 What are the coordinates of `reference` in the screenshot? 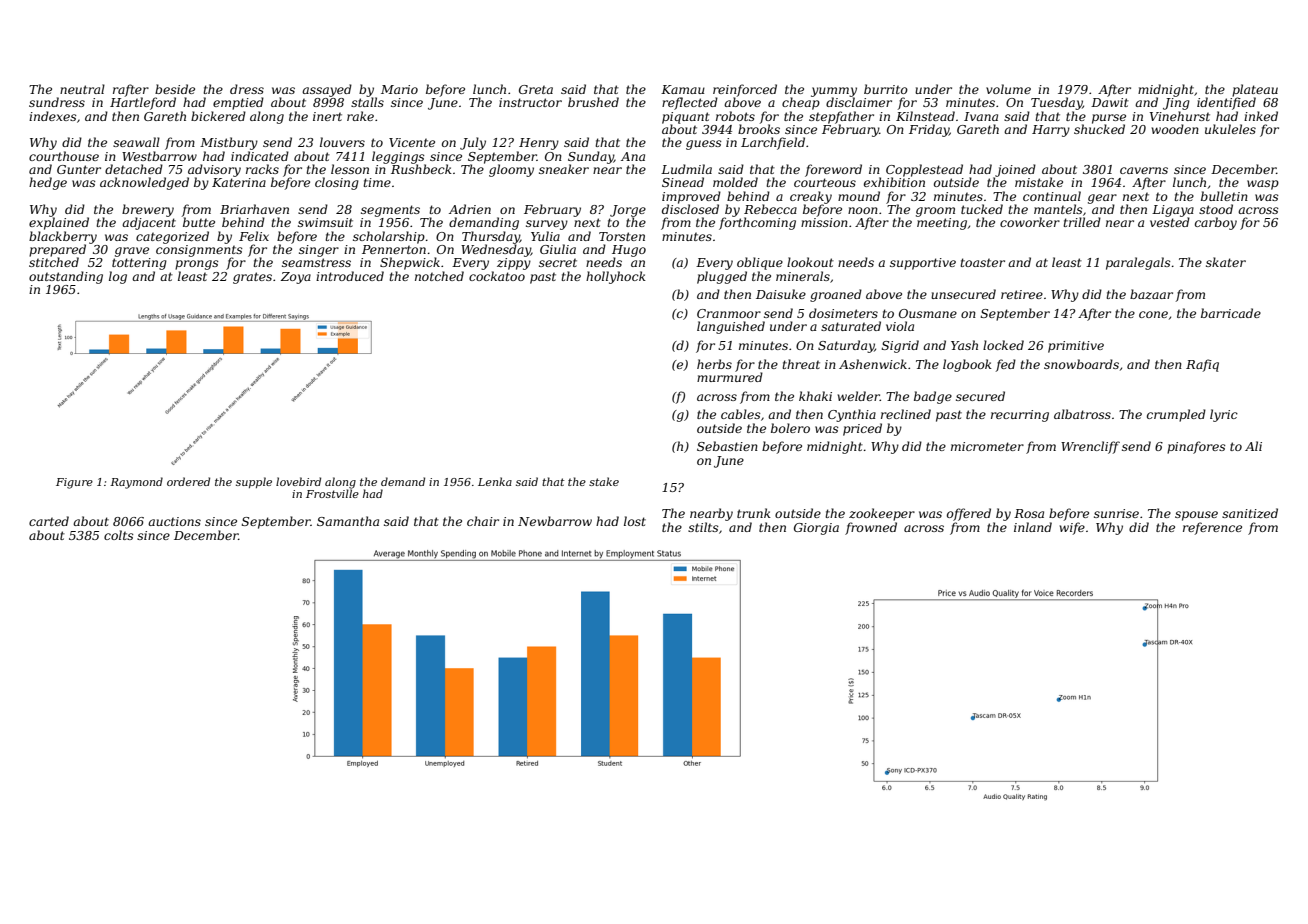 It's located at (1212, 528).
